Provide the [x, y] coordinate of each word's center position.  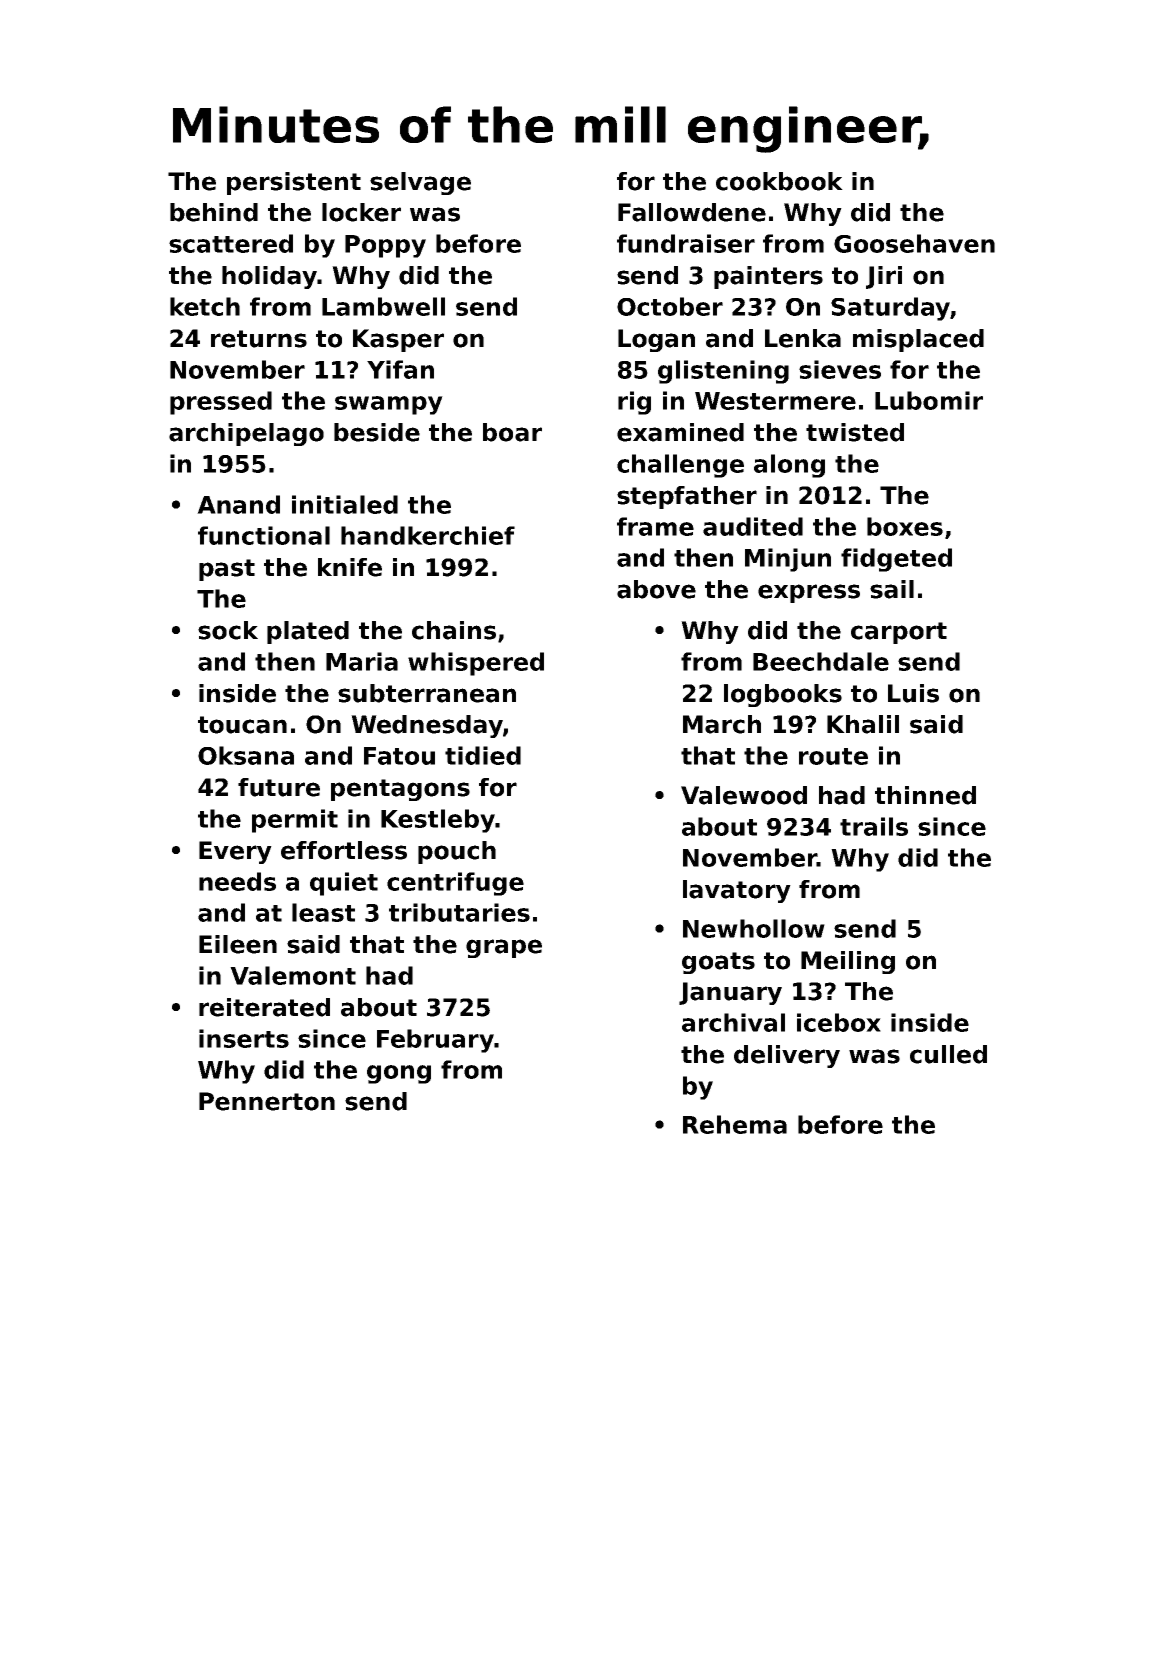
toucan [242, 725]
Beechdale [821, 661]
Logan [656, 340]
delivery [787, 1056]
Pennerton [267, 1101]
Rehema [735, 1124]
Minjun [788, 560]
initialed [345, 504]
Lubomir [929, 400]
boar [512, 432]
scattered [231, 243]
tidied [483, 755]
